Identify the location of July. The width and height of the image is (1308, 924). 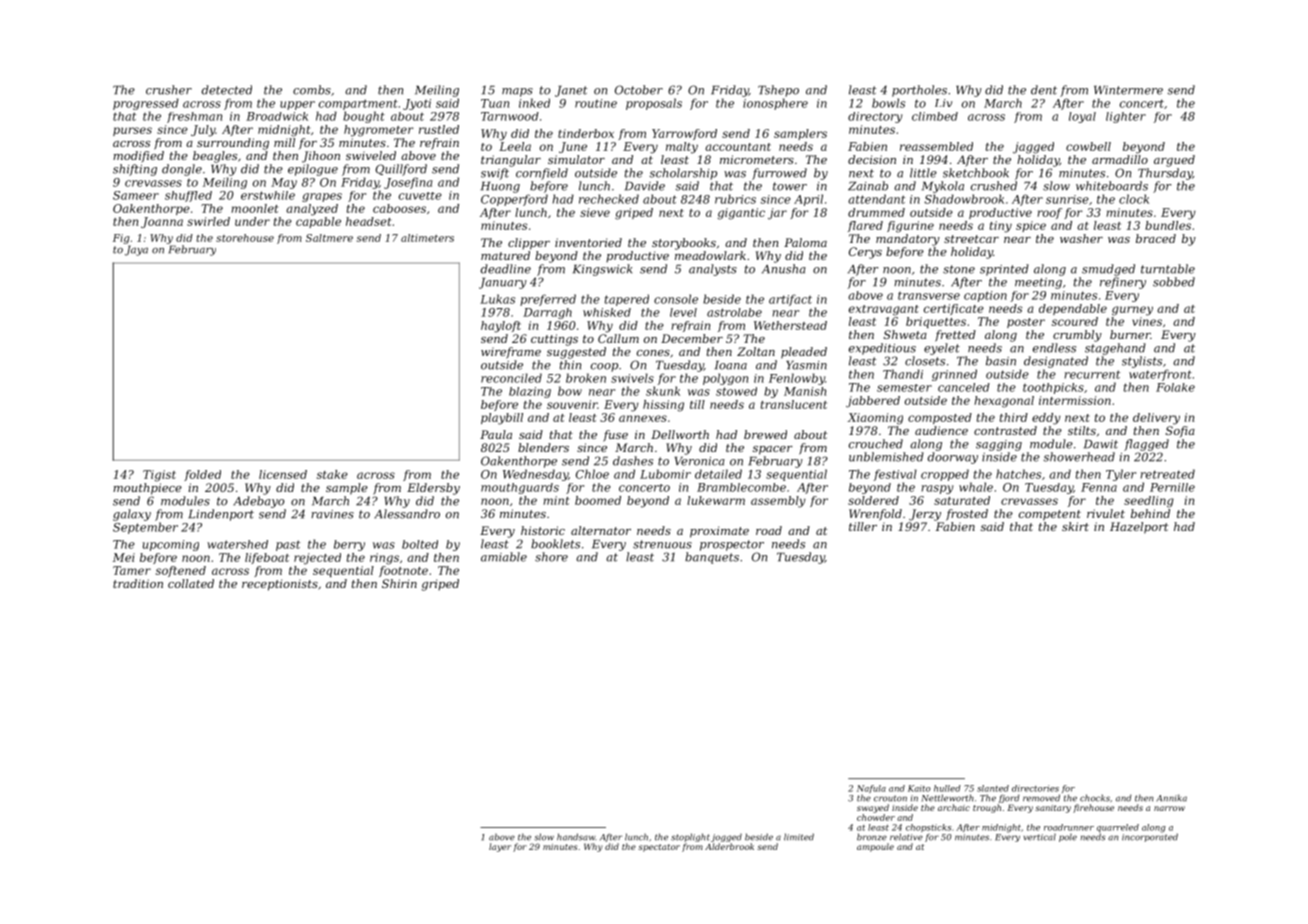
(203, 131).
